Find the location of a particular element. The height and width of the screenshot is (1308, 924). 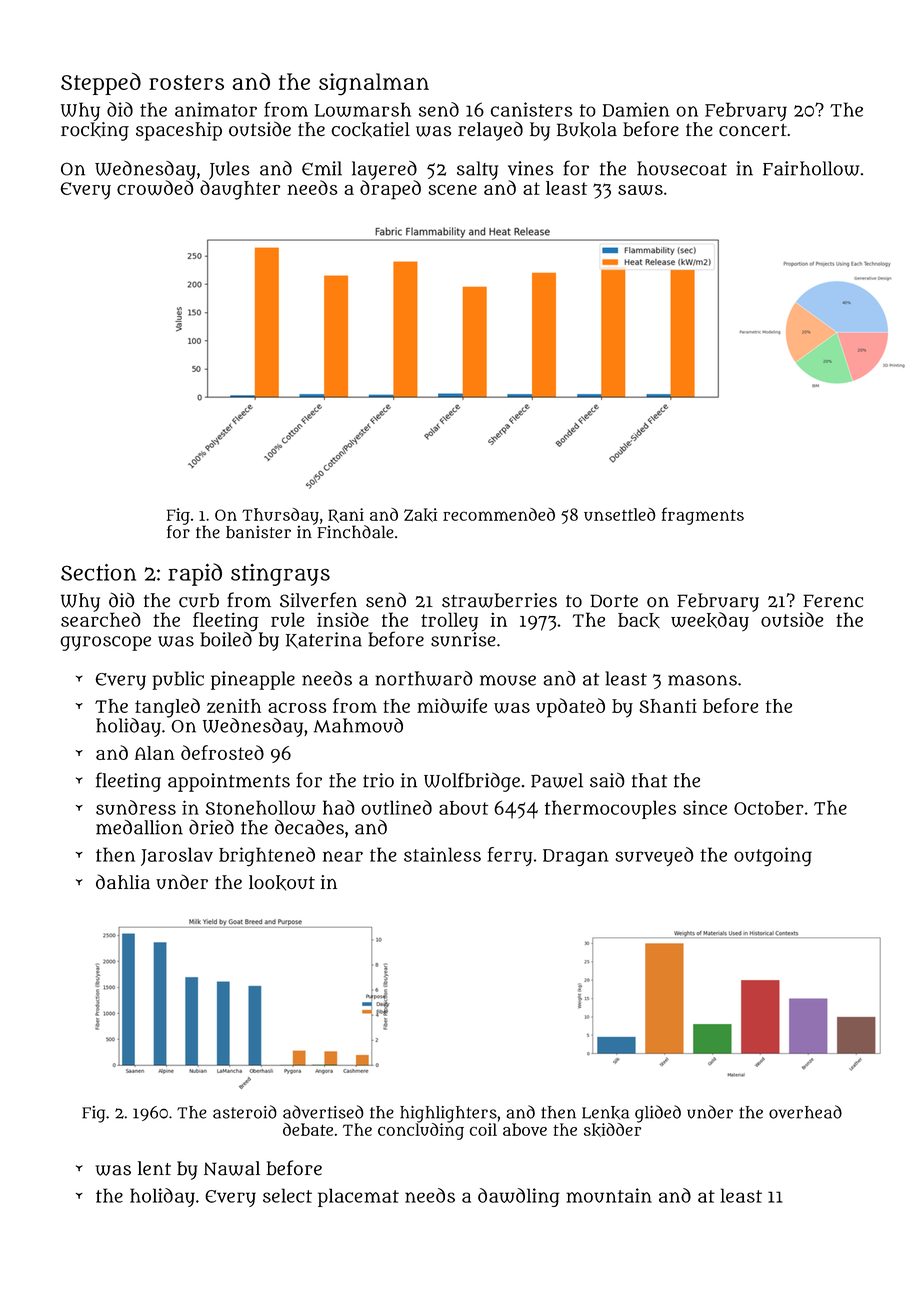

overhead is located at coordinates (805, 1112).
